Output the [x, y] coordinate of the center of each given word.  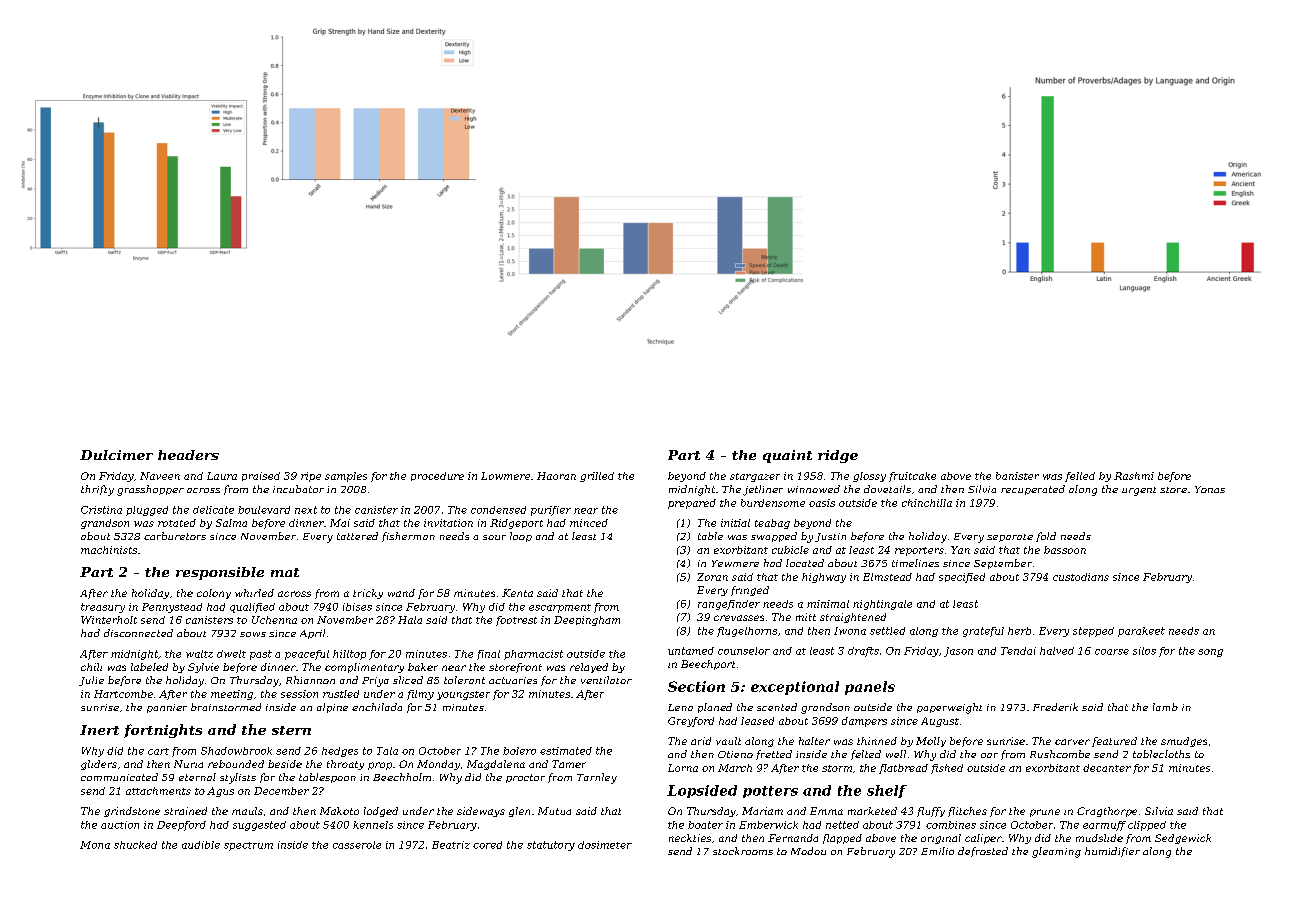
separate [1010, 538]
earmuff [1104, 826]
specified [962, 578]
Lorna [683, 768]
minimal [828, 604]
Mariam [762, 811]
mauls [247, 811]
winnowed [814, 489]
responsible [220, 573]
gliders [99, 765]
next [306, 510]
